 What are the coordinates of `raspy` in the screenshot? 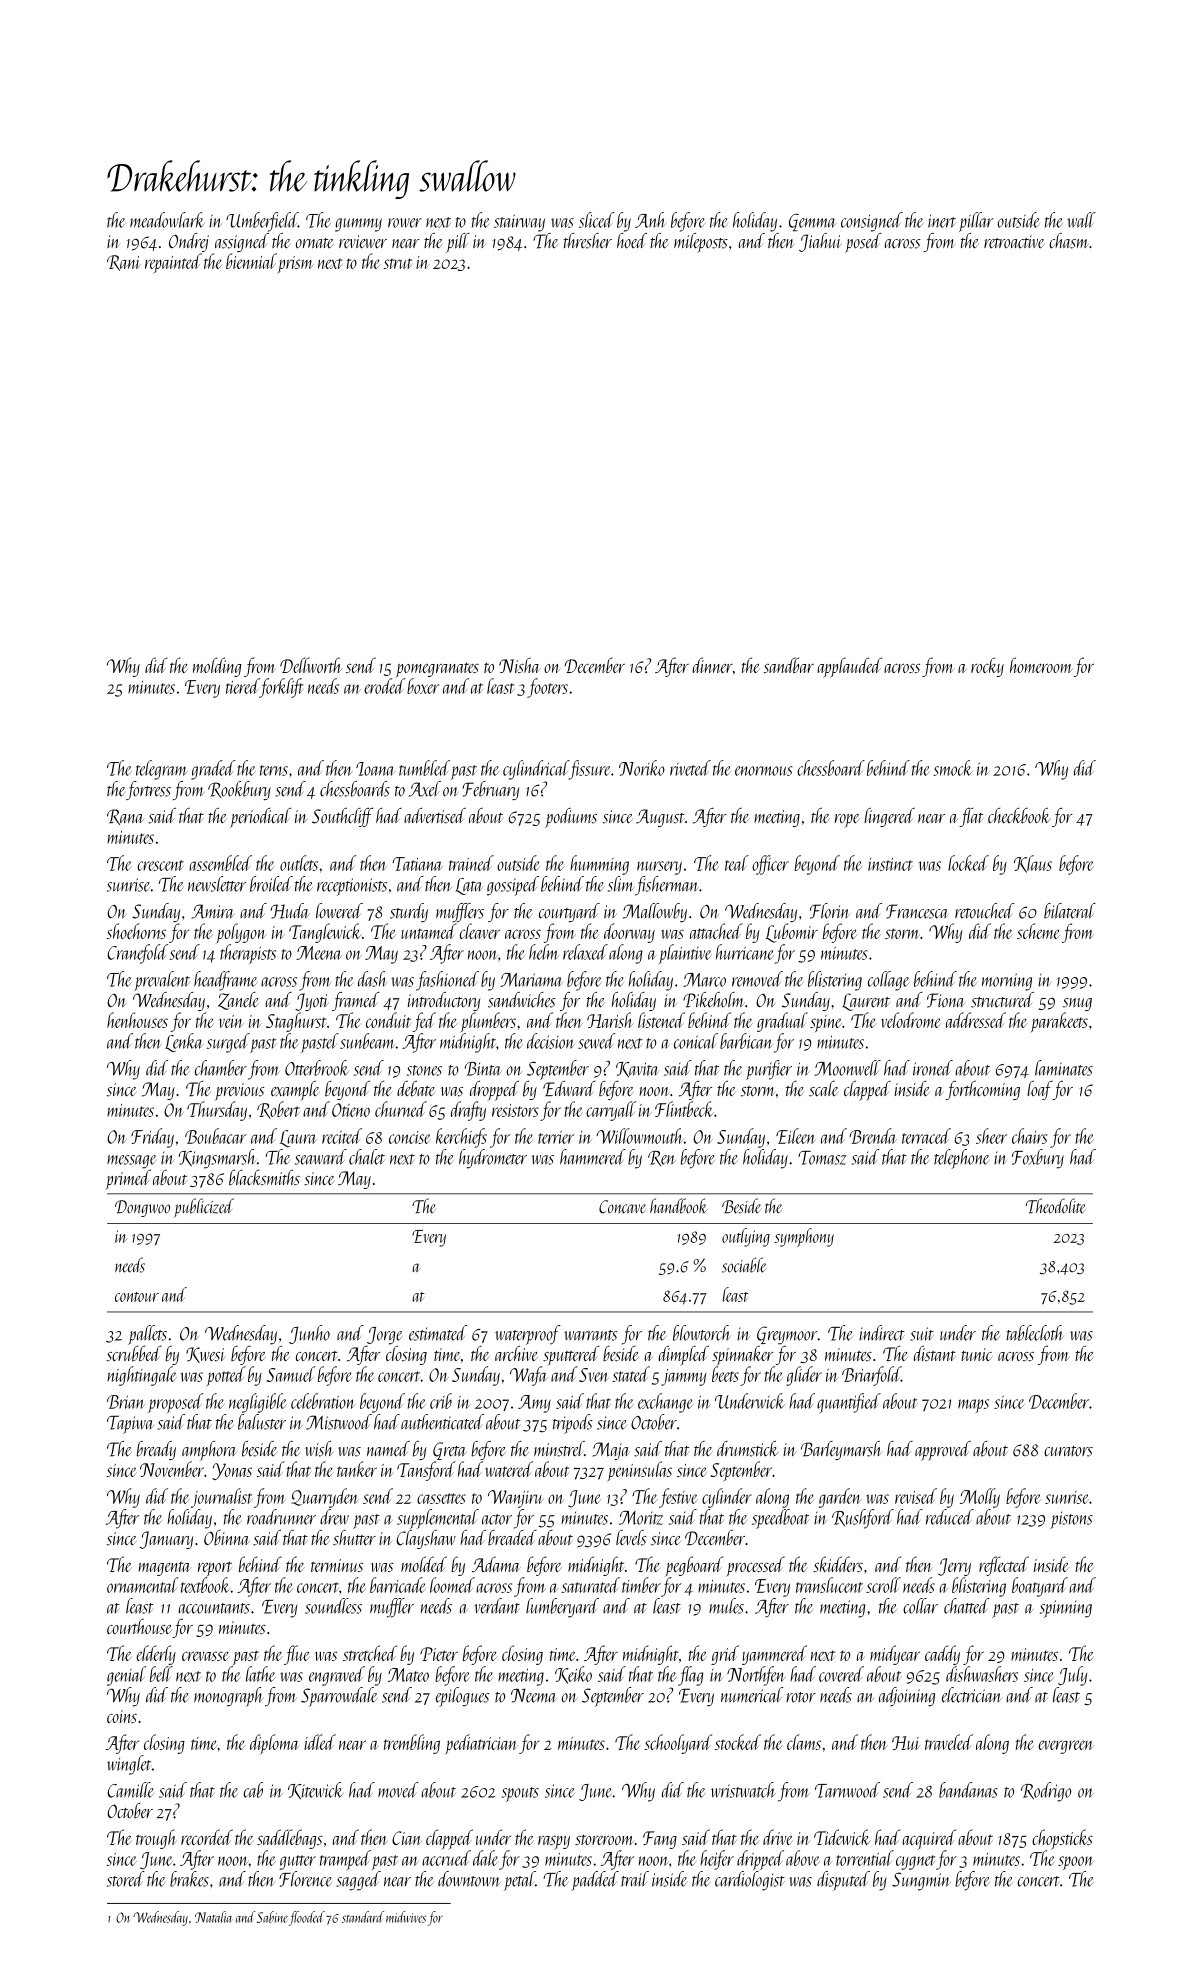 It's located at (554, 1843).
